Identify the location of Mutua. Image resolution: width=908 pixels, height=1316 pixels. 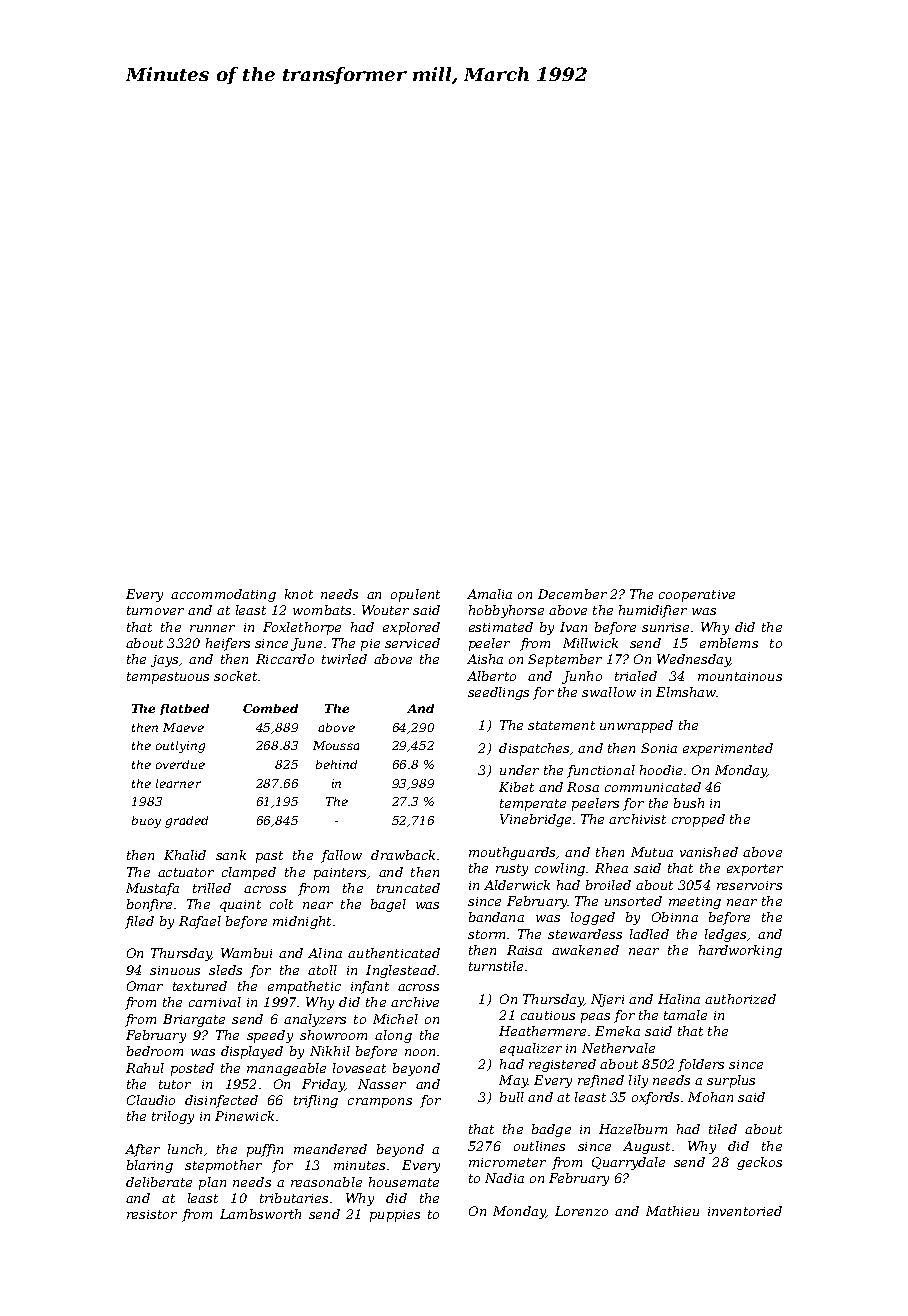
(652, 852).
